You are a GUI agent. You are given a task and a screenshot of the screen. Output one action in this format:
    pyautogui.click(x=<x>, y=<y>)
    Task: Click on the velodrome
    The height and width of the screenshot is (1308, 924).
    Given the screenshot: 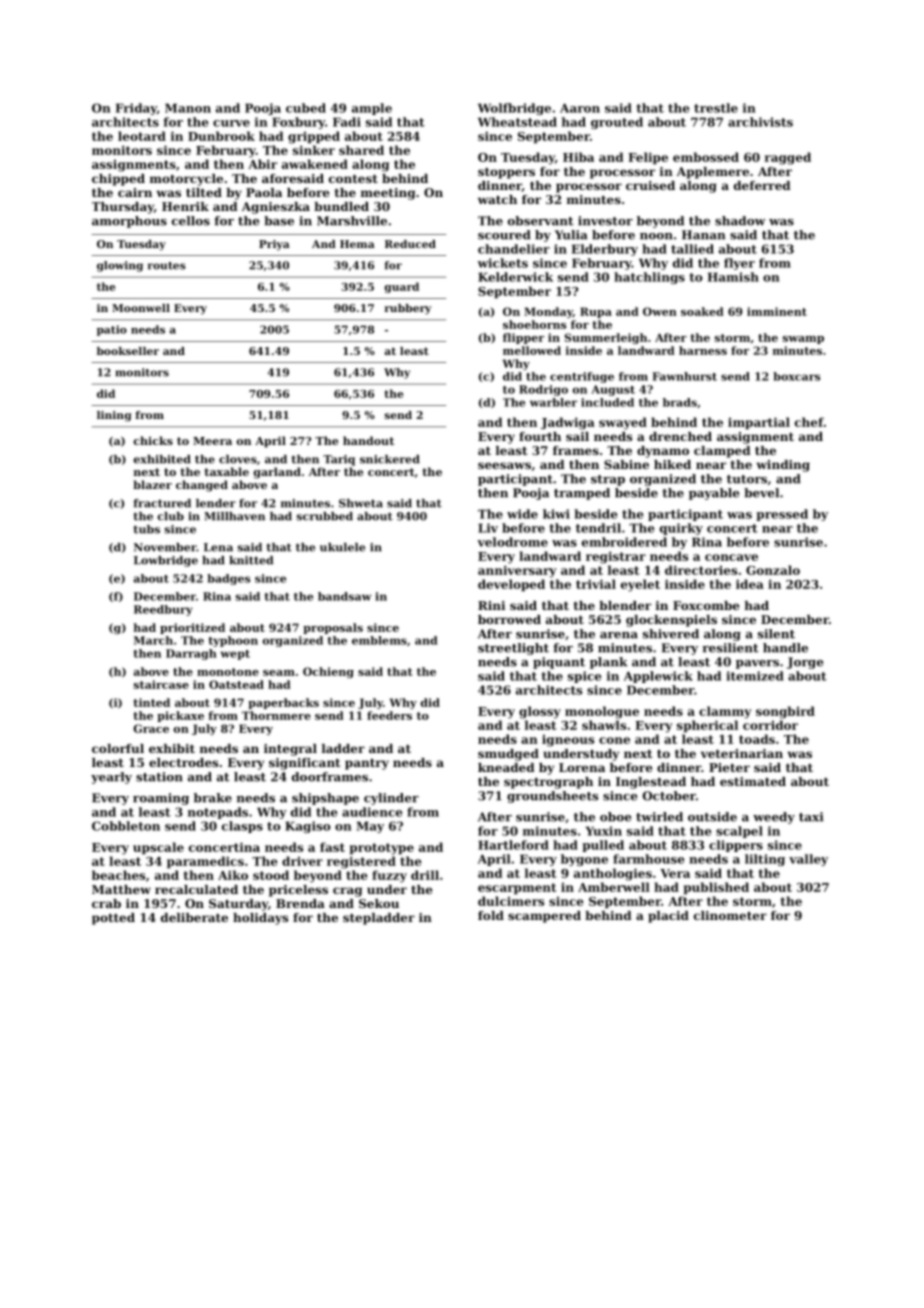 What is the action you would take?
    pyautogui.click(x=512, y=542)
